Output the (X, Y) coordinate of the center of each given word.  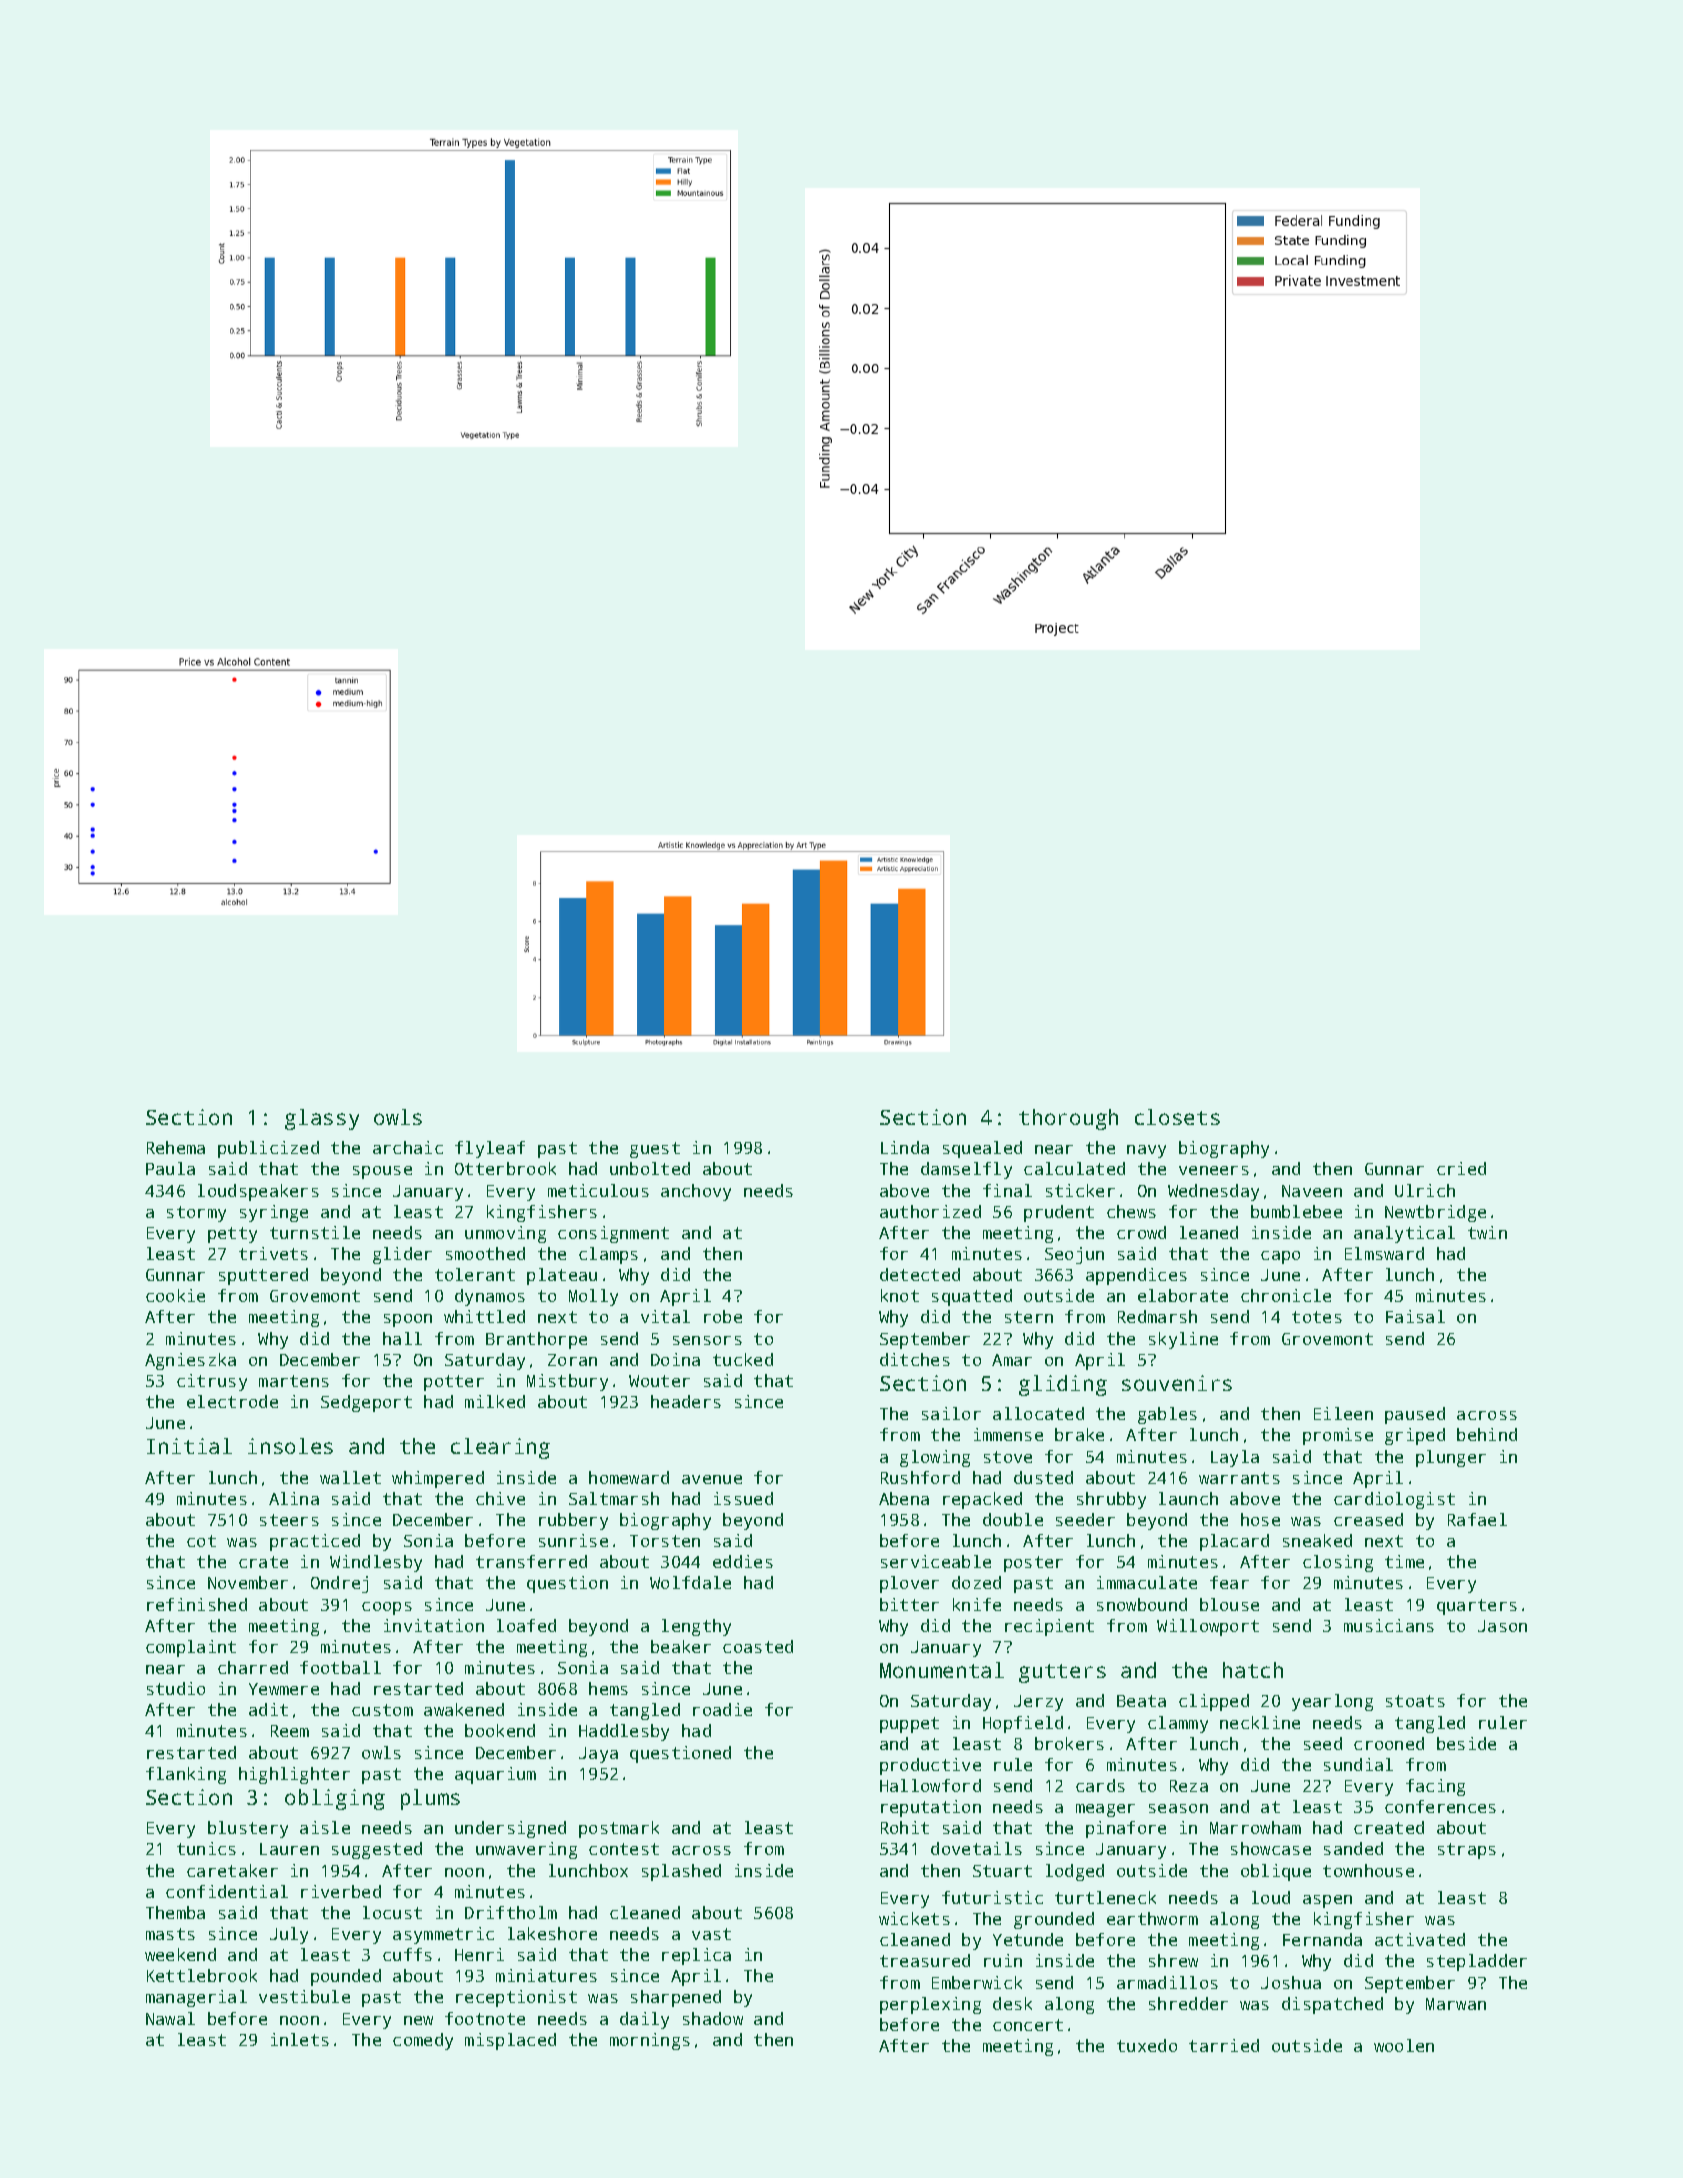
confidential (227, 1891)
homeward (629, 1477)
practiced (315, 1542)
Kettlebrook (202, 1975)
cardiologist (1394, 1500)
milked (495, 1401)
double (1013, 1519)
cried (1461, 1168)
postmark (619, 1829)
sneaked (1317, 1540)
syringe (274, 1213)
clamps (608, 1255)
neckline (1260, 1722)
